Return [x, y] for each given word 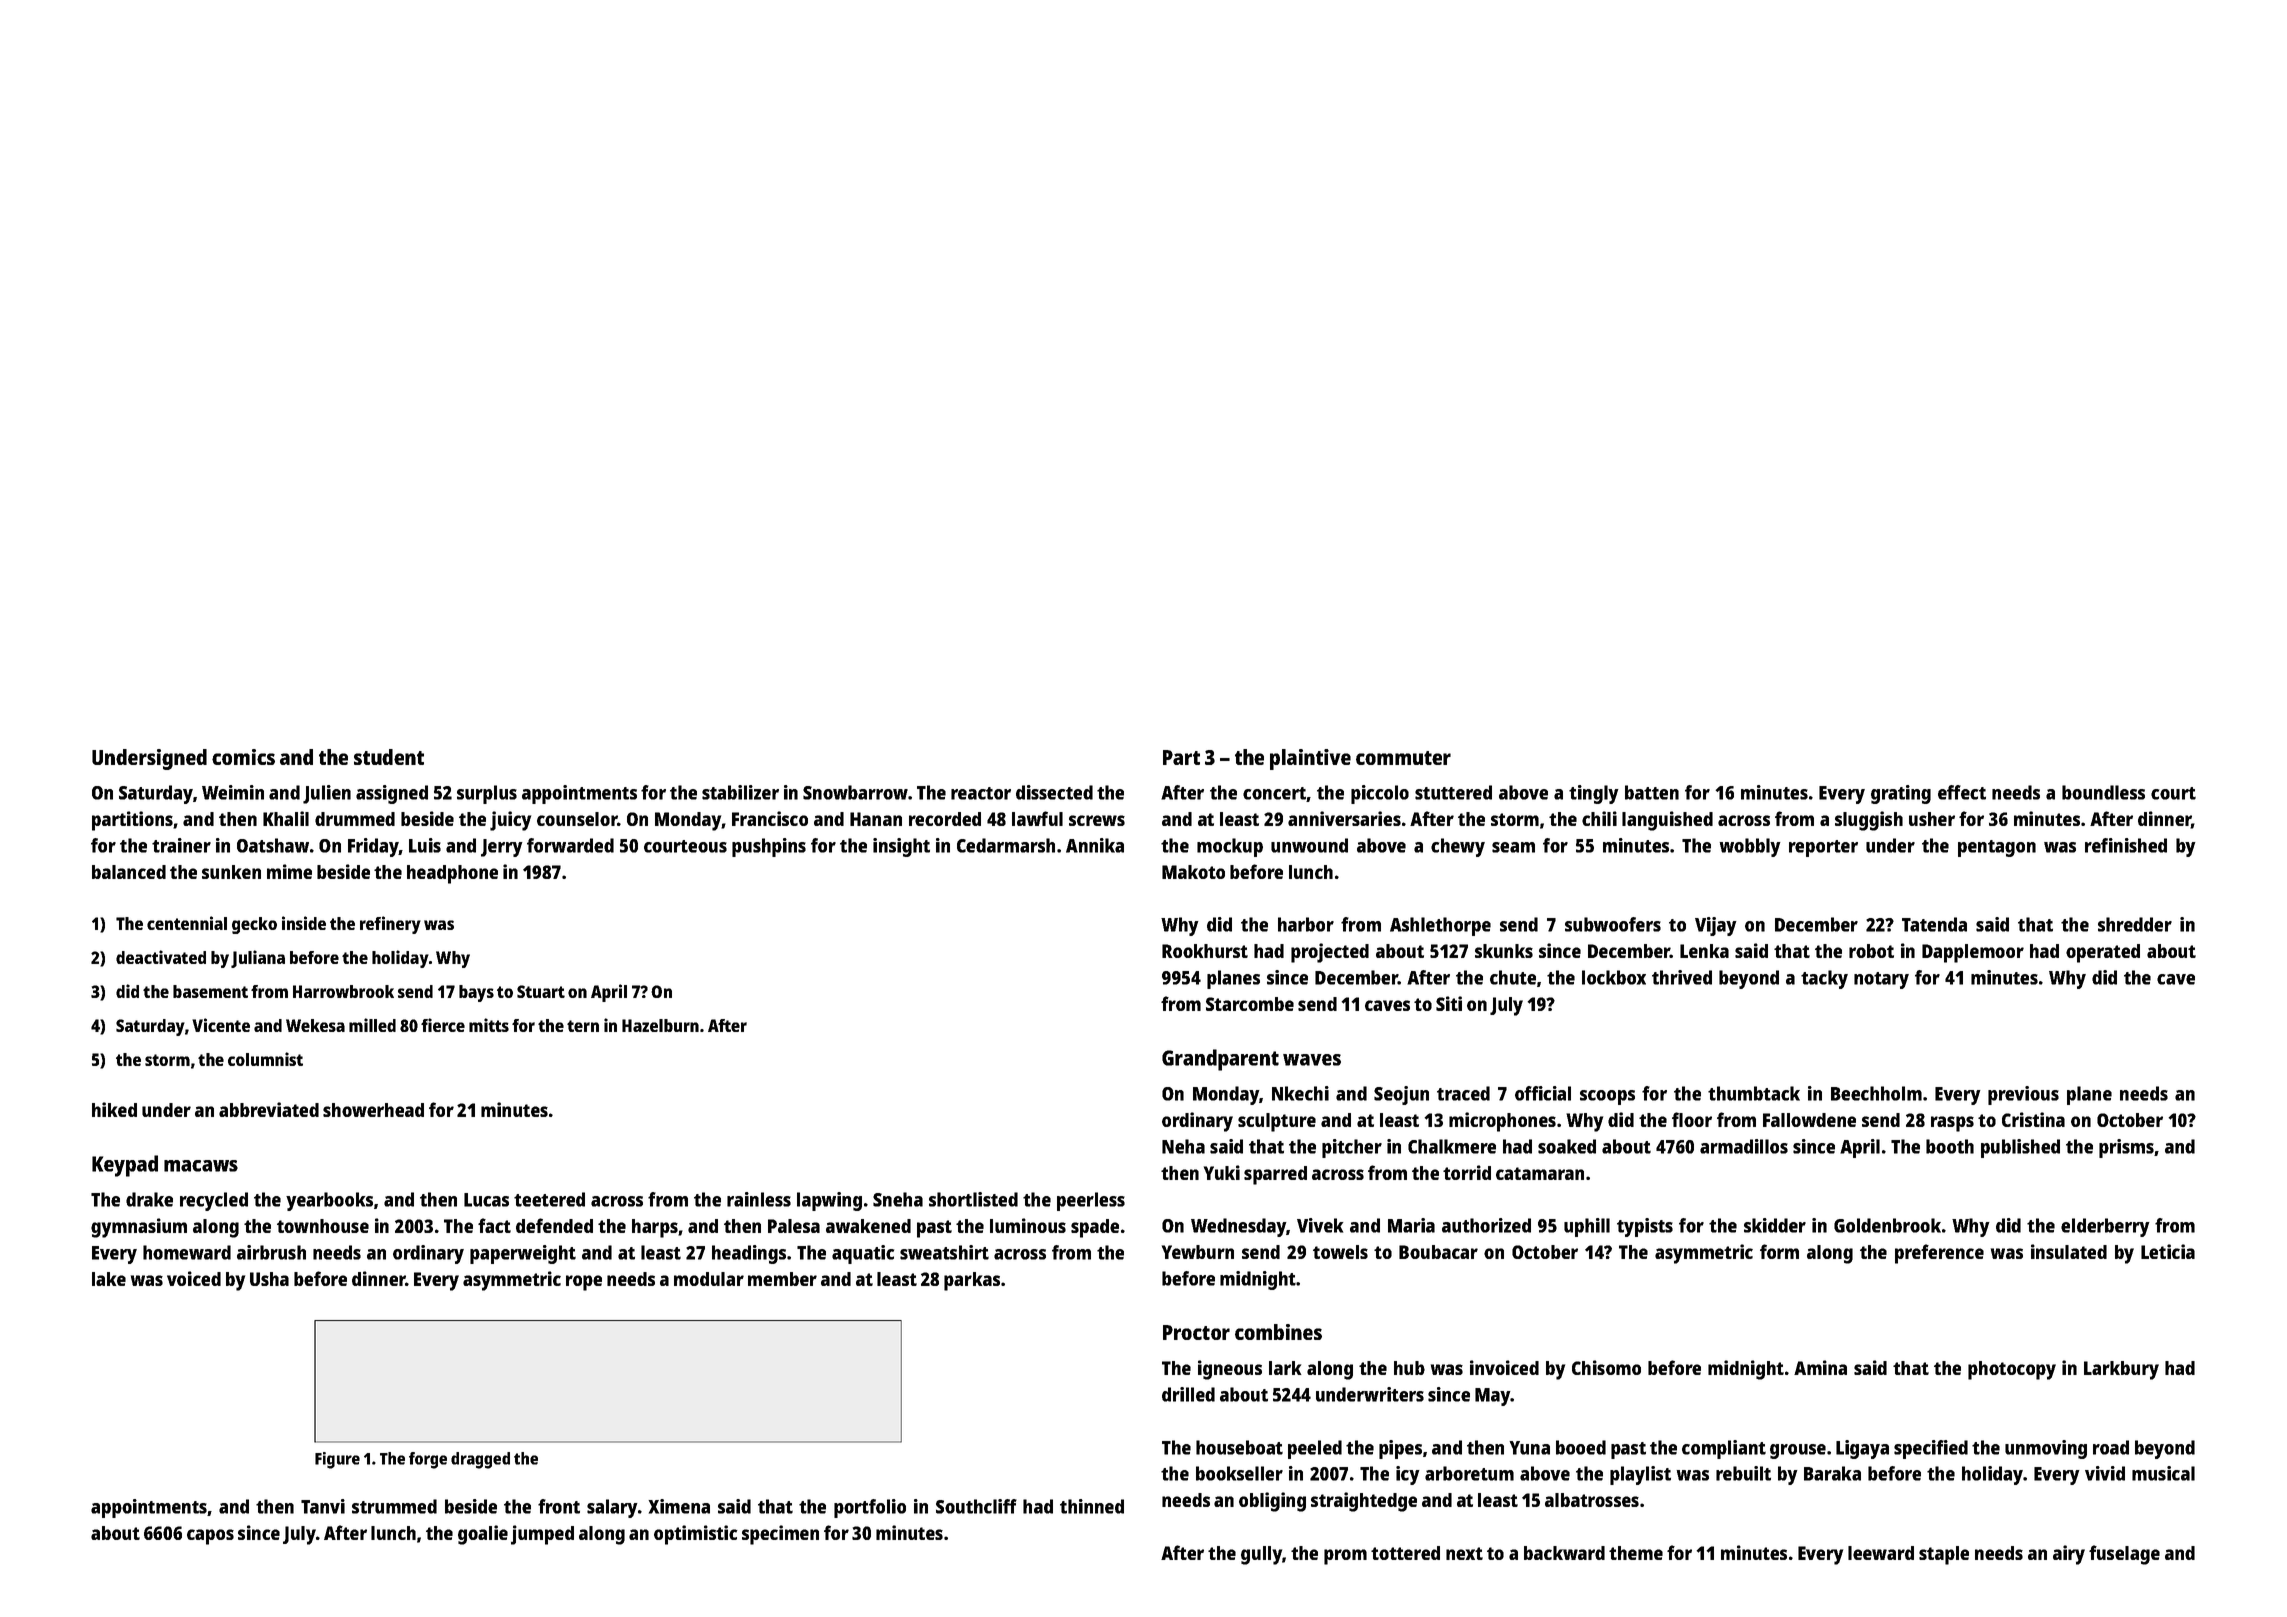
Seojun [1401, 1095]
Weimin [233, 792]
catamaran [1540, 1173]
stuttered [1453, 792]
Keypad [125, 1166]
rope [584, 1283]
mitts [489, 1025]
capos [210, 1537]
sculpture [1277, 1122]
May [1493, 1397]
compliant [1724, 1449]
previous [2023, 1095]
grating [1901, 794]
